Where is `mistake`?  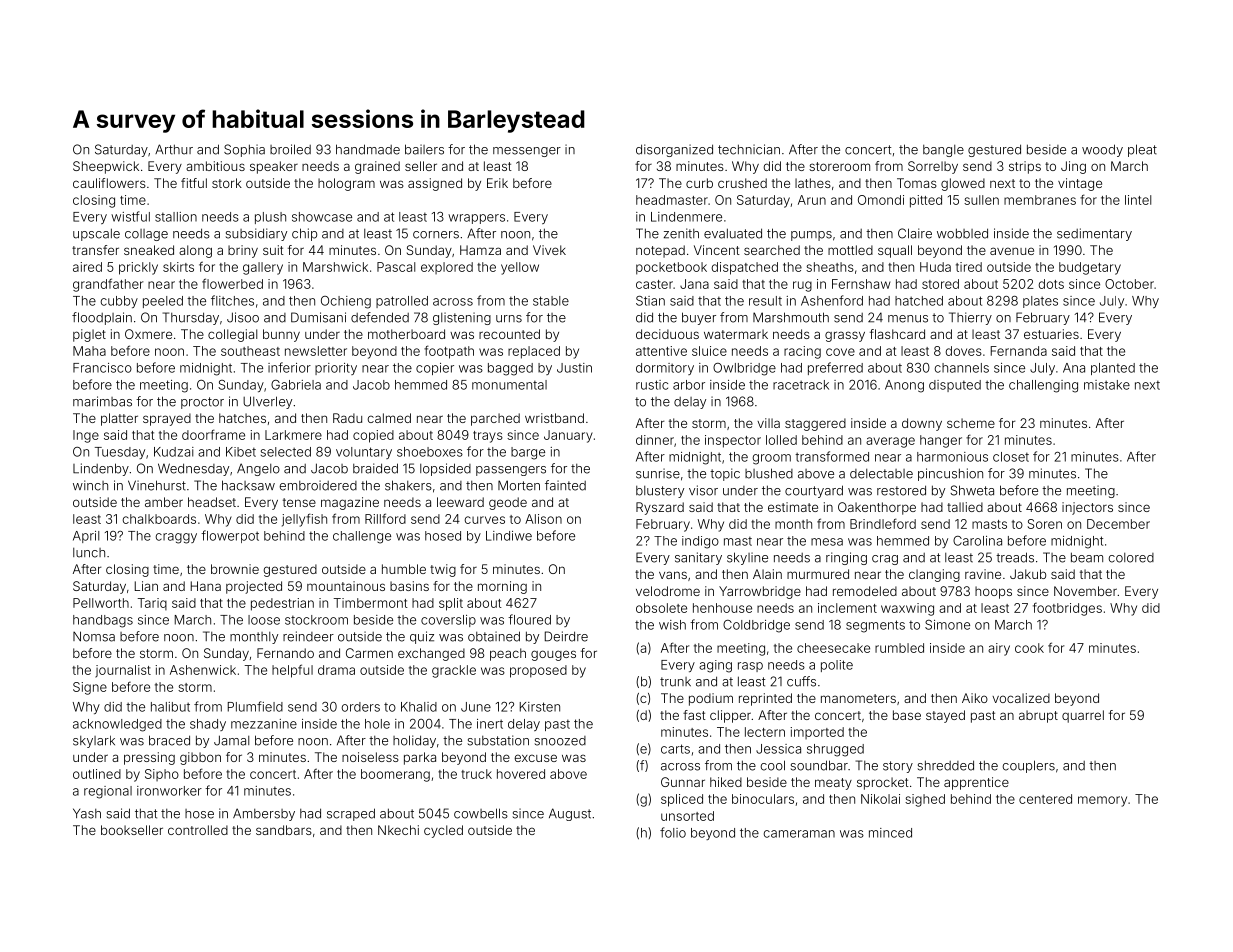
mistake is located at coordinates (1107, 385).
